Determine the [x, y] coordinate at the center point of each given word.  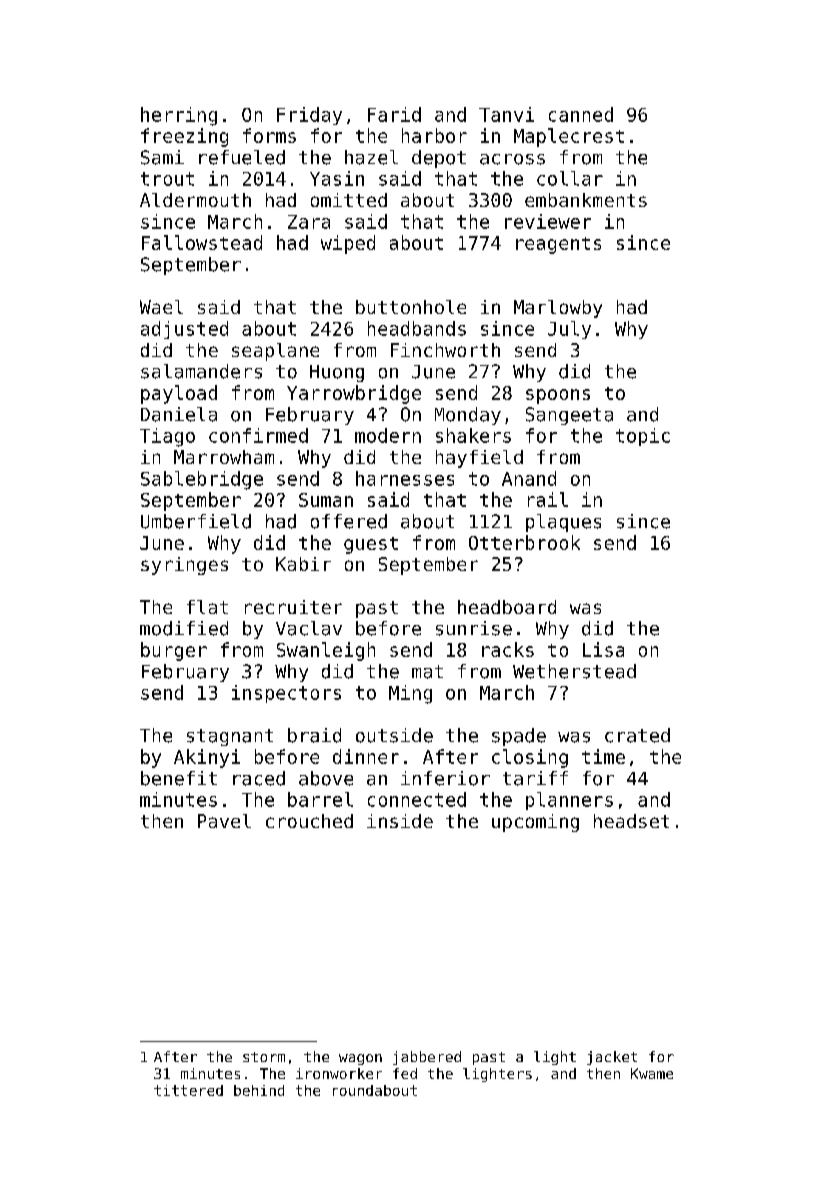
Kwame [652, 1073]
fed [405, 1073]
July [569, 330]
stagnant [230, 737]
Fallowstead [202, 242]
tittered [188, 1090]
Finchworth [445, 350]
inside [400, 821]
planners [569, 801]
